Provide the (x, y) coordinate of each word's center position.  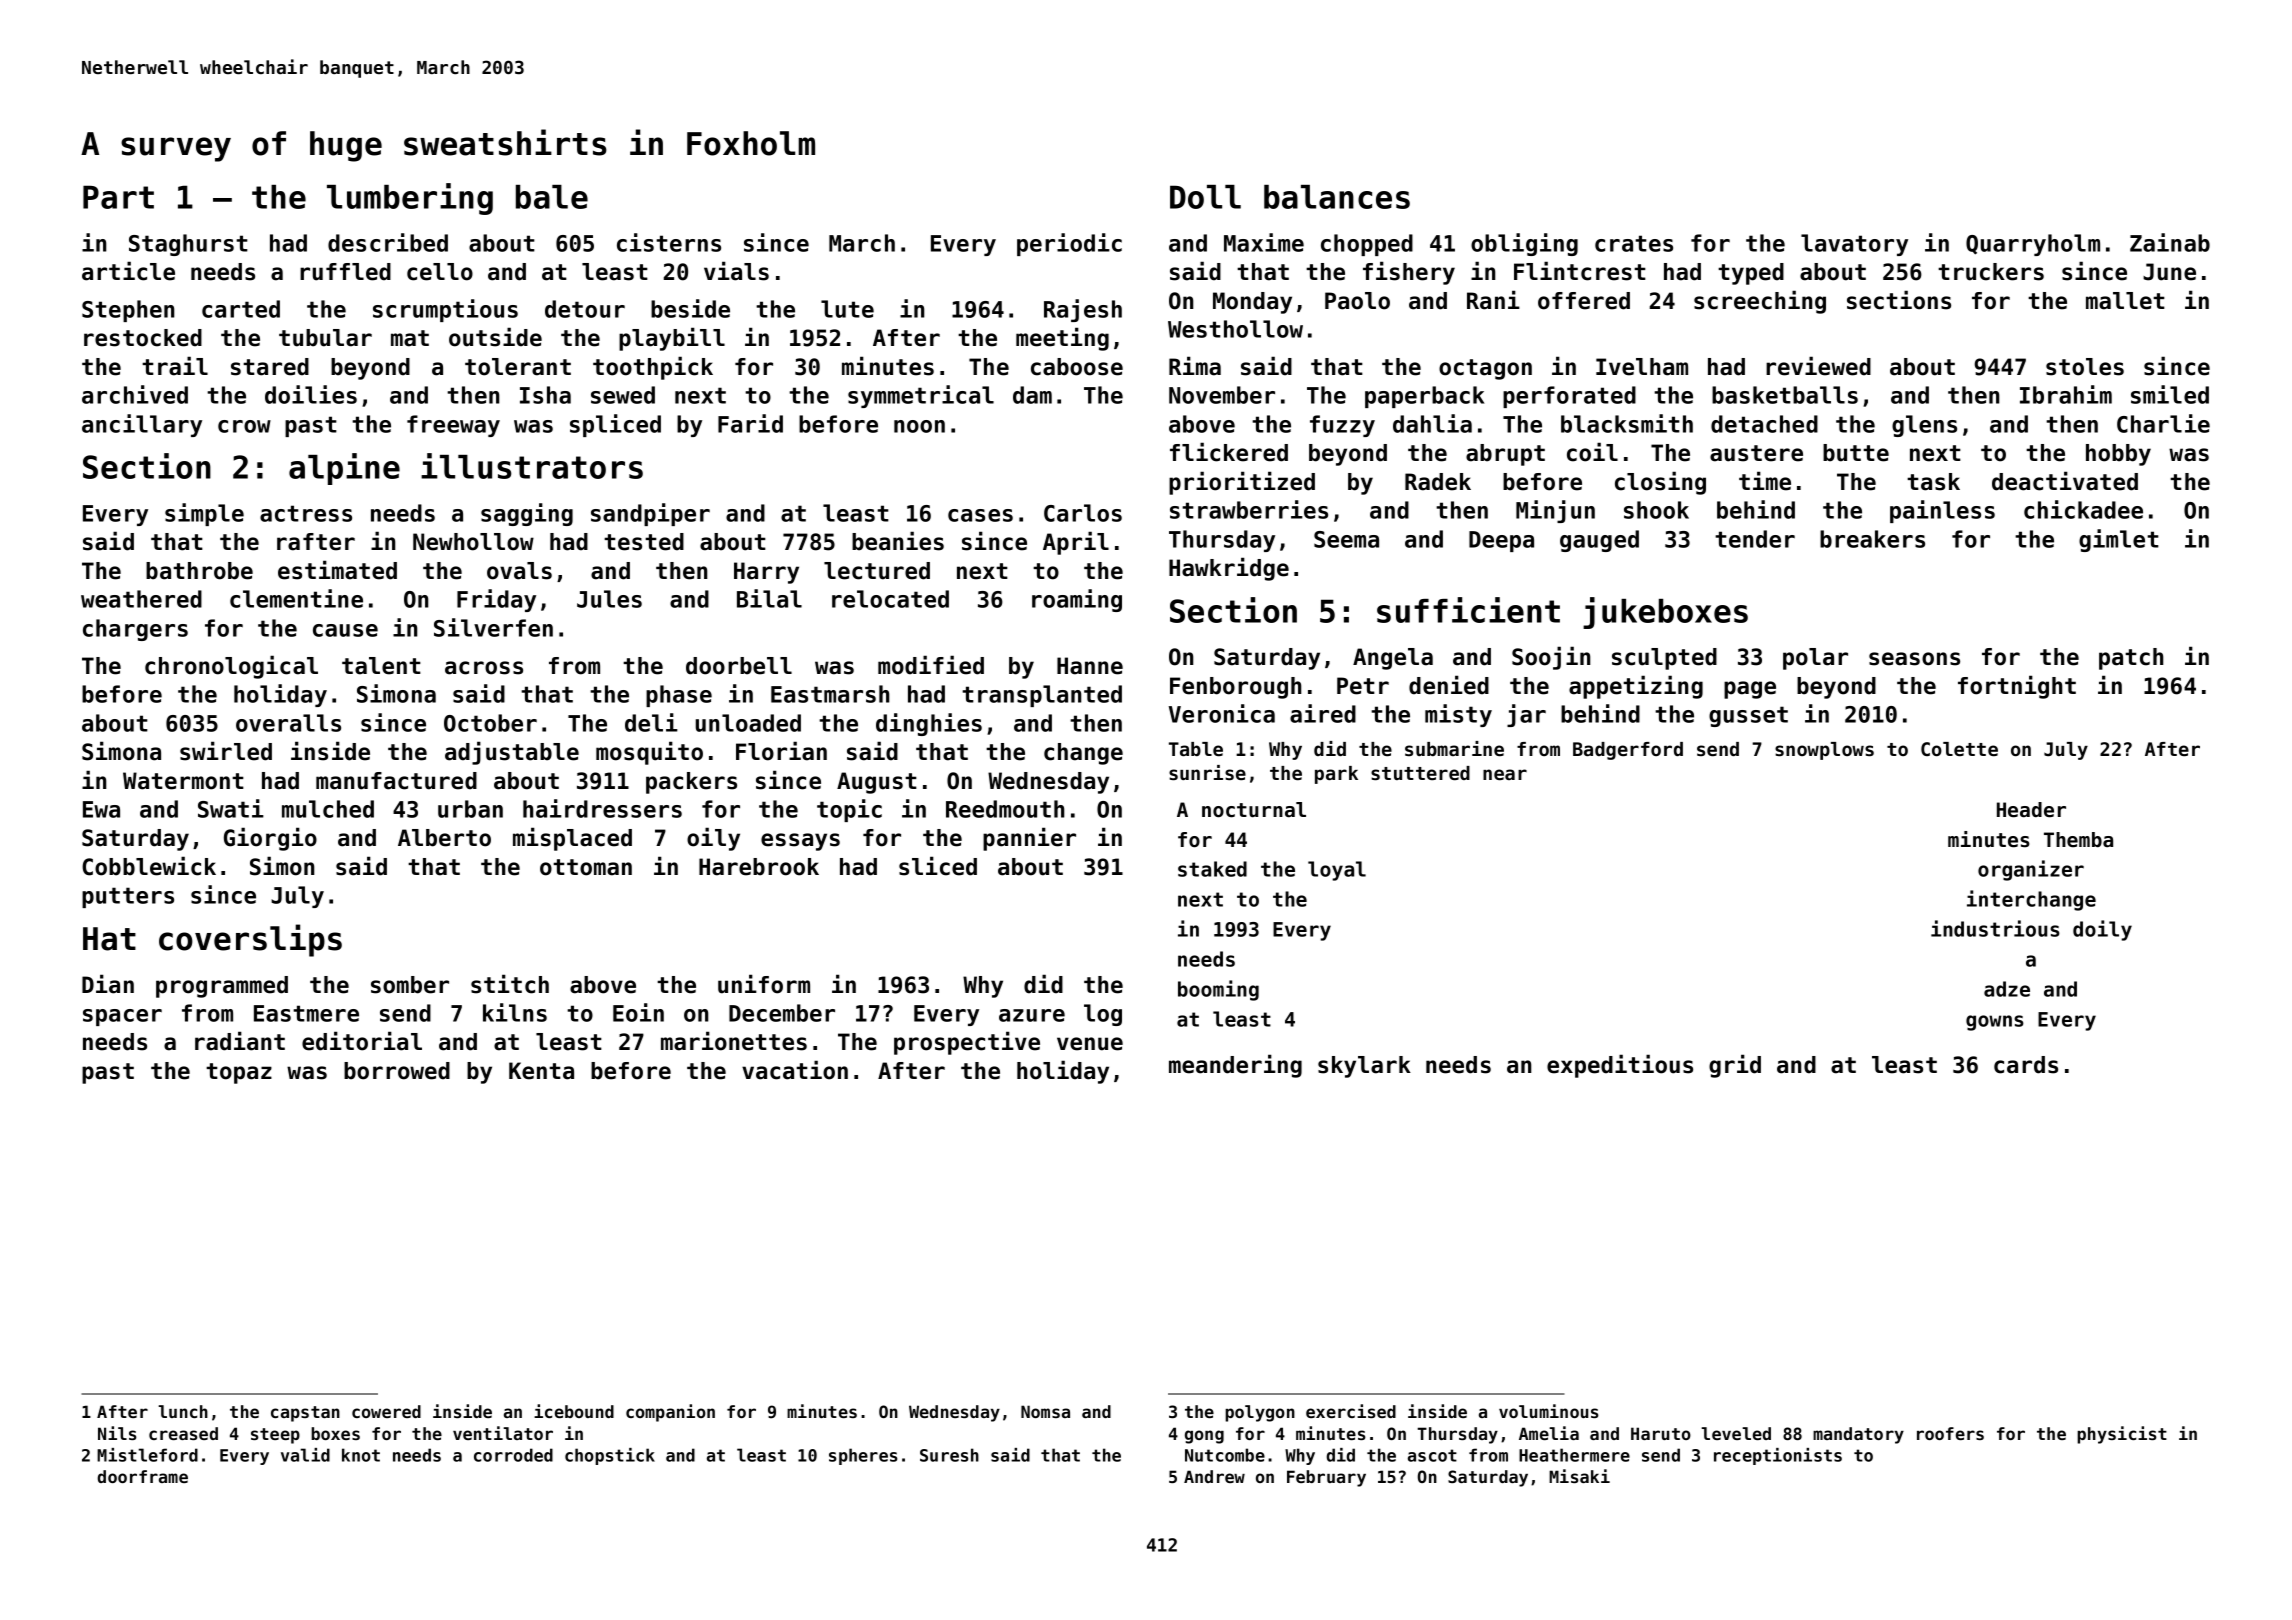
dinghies (929, 724)
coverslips (250, 940)
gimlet (2119, 540)
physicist (2122, 1435)
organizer (2031, 870)
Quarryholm (2033, 245)
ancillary (142, 425)
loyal (1337, 871)
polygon (1260, 1413)
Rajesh (1083, 310)
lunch (183, 1411)
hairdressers (602, 808)
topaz (239, 1073)
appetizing (1636, 687)
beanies (898, 541)
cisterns (669, 242)
